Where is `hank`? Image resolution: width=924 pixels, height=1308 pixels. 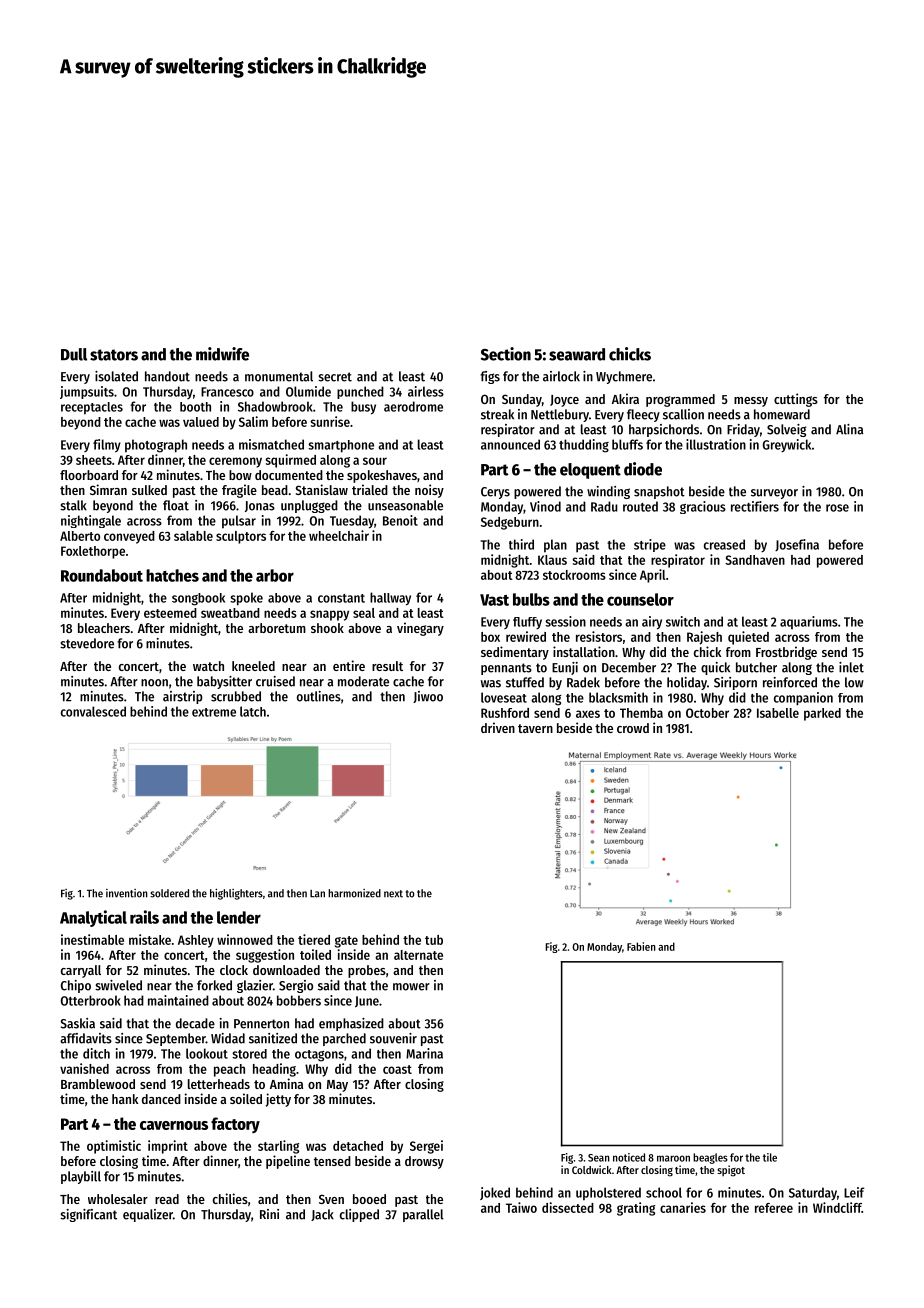 hank is located at coordinates (125, 1099).
